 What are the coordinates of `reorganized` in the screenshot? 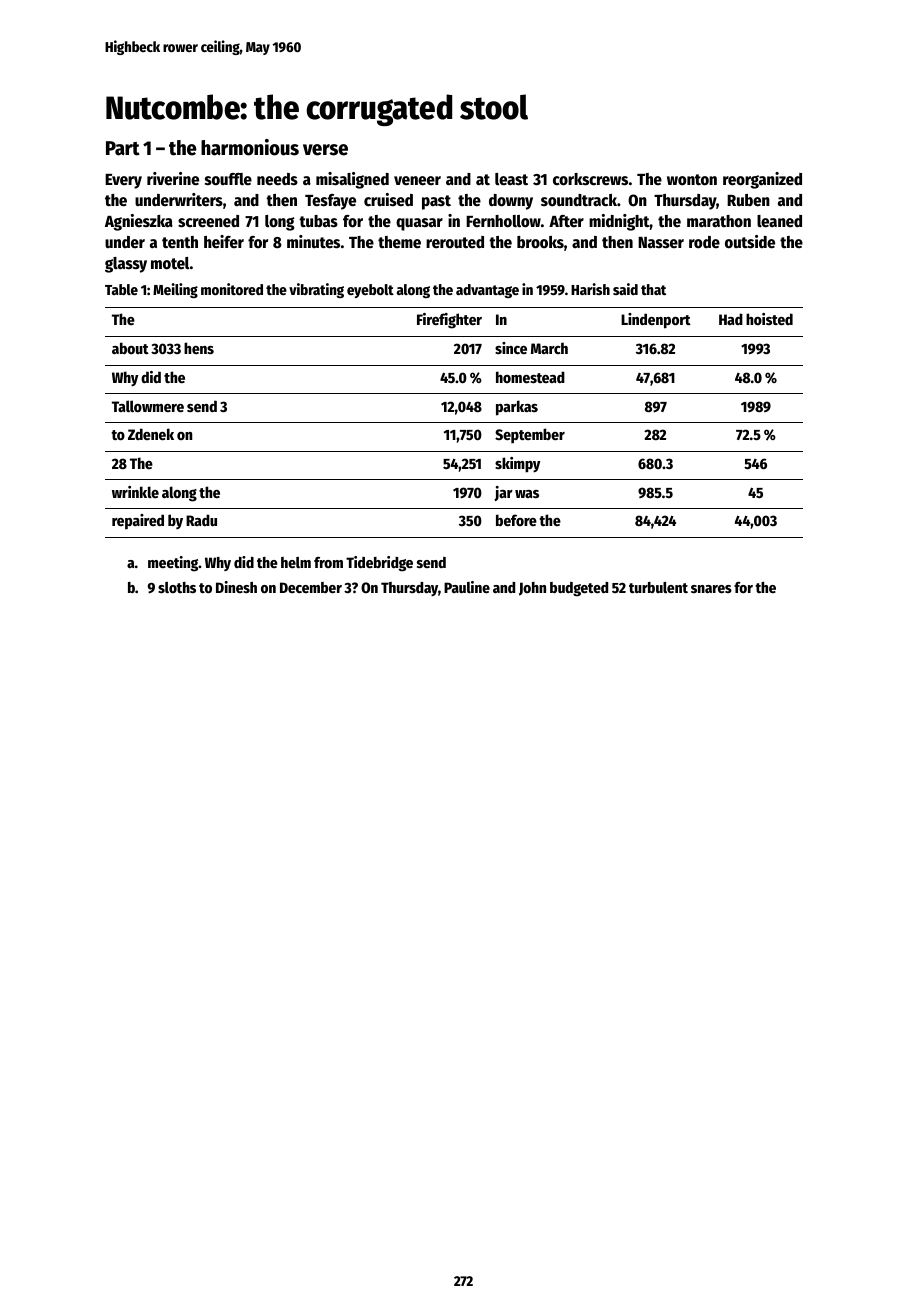 It's located at (762, 180).
